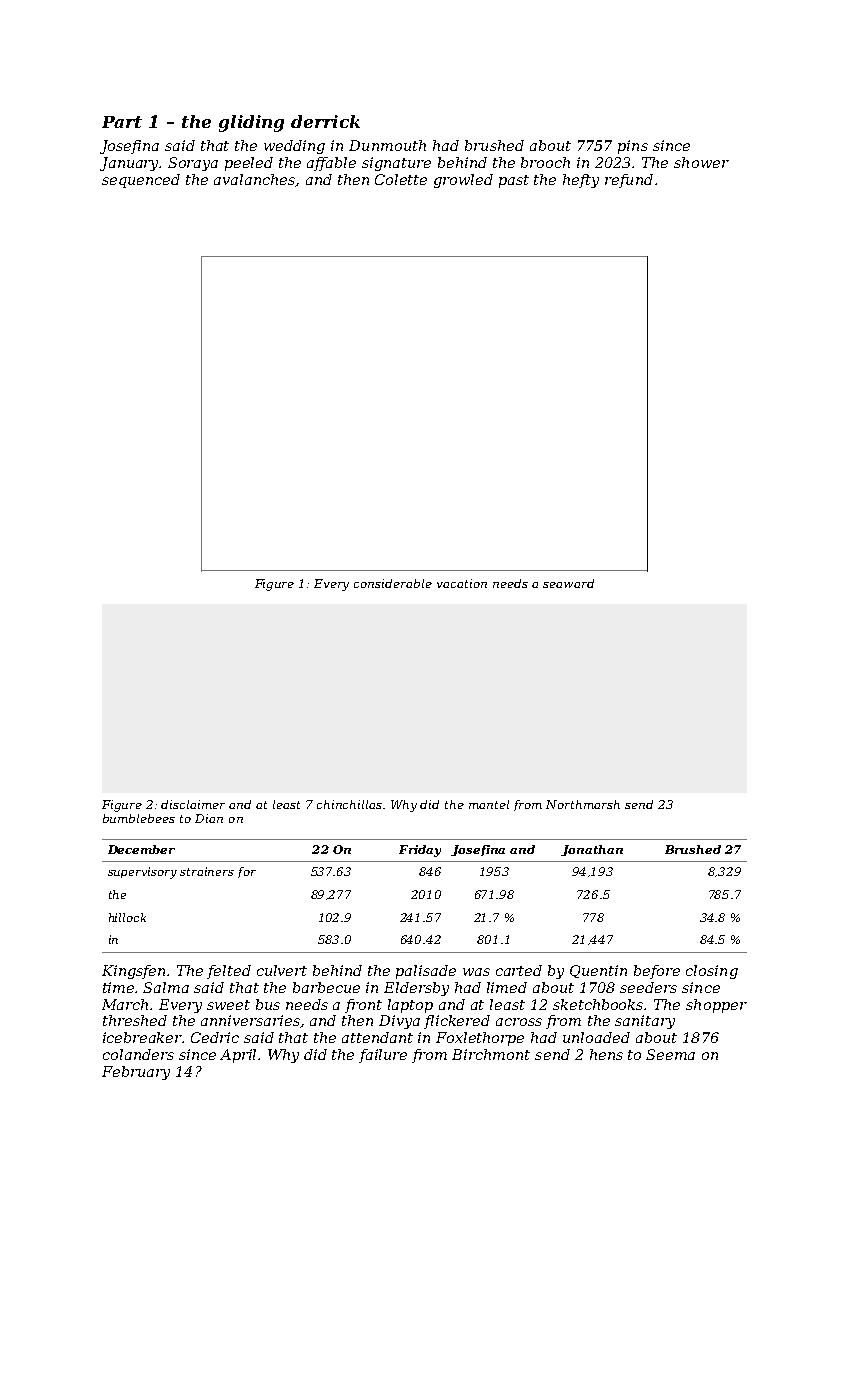  What do you see at coordinates (325, 121) in the page?
I see `derrick` at bounding box center [325, 121].
